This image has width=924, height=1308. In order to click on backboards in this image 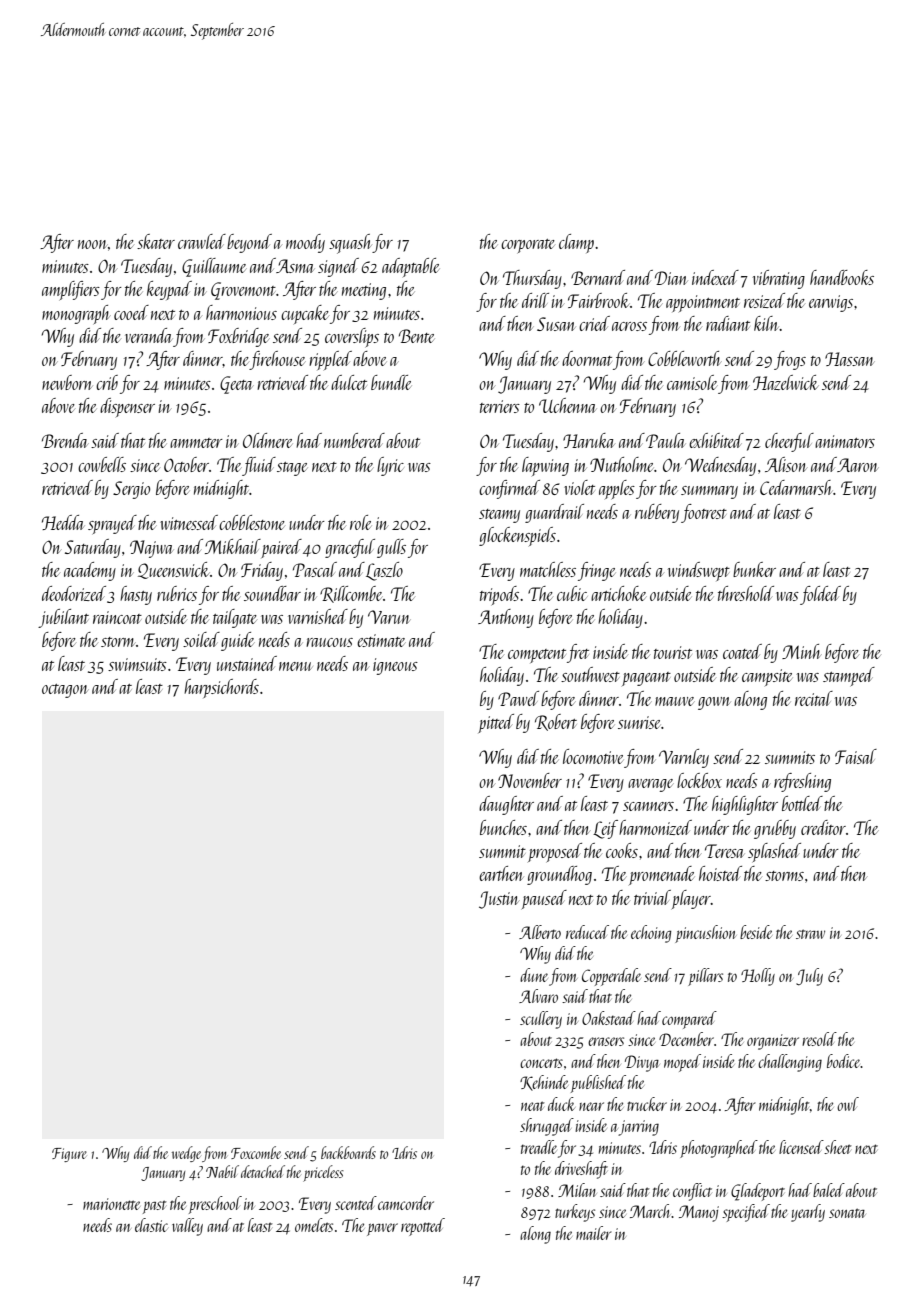, I will do `click(348, 1152)`.
